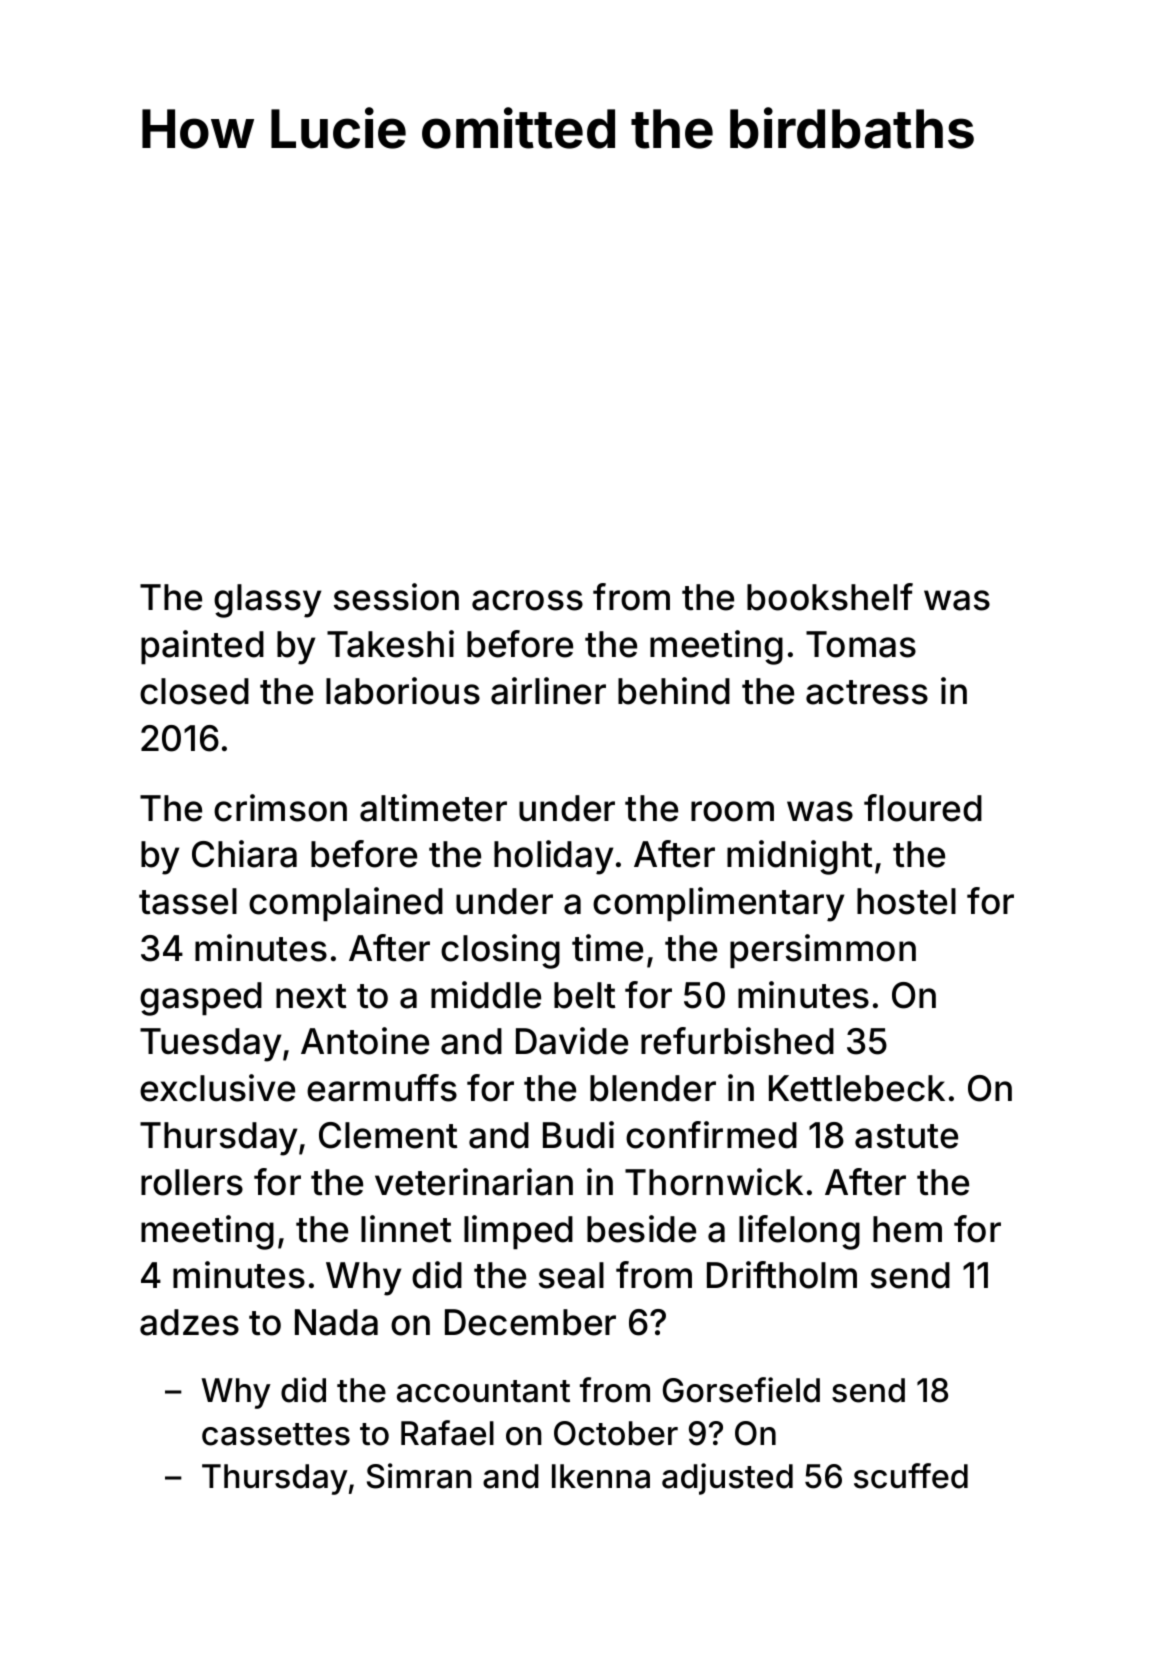 Image resolution: width=1165 pixels, height=1654 pixels. What do you see at coordinates (244, 854) in the screenshot?
I see `Chiara` at bounding box center [244, 854].
